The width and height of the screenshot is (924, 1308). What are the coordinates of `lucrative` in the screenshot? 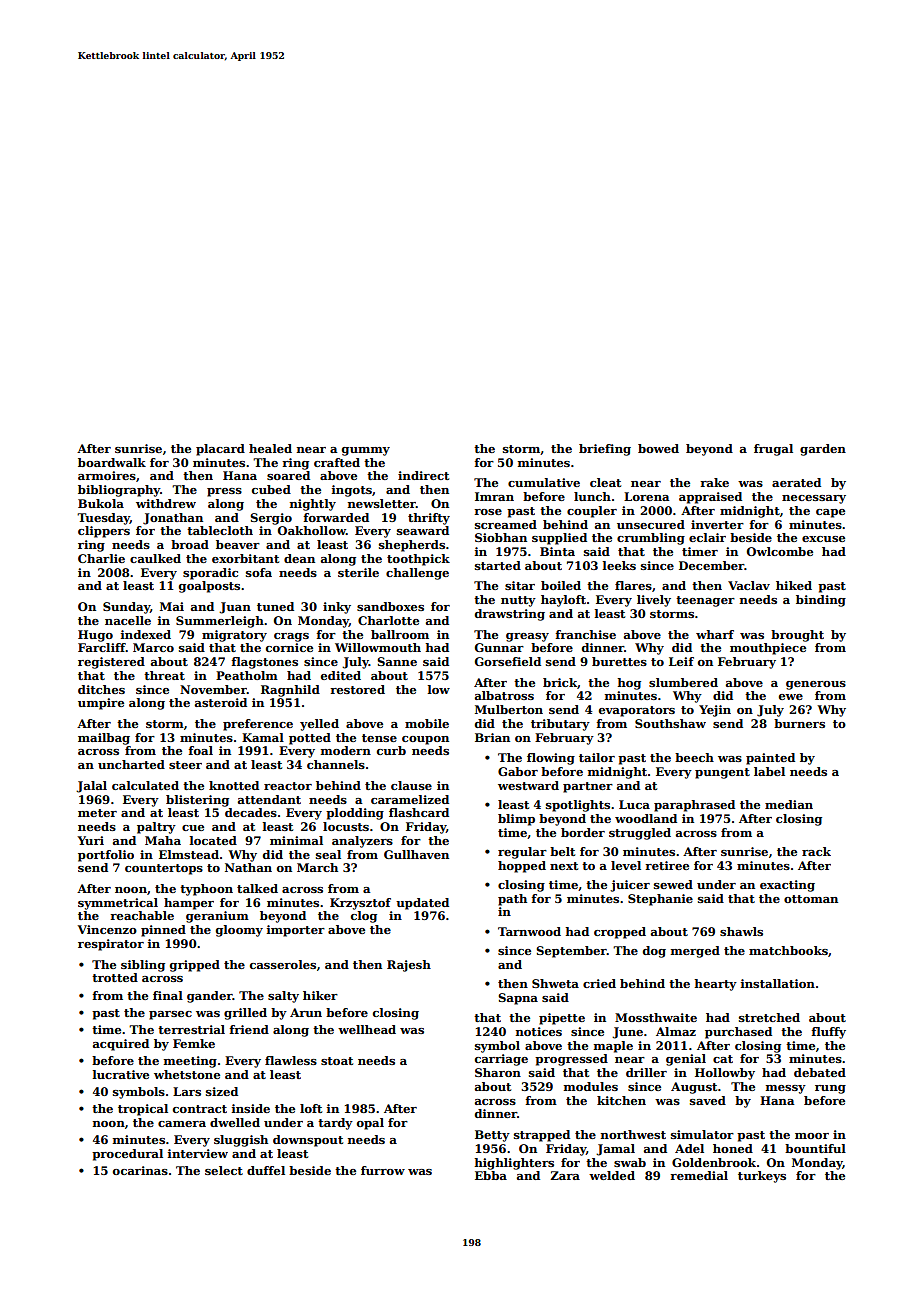 It's located at (121, 1074).
